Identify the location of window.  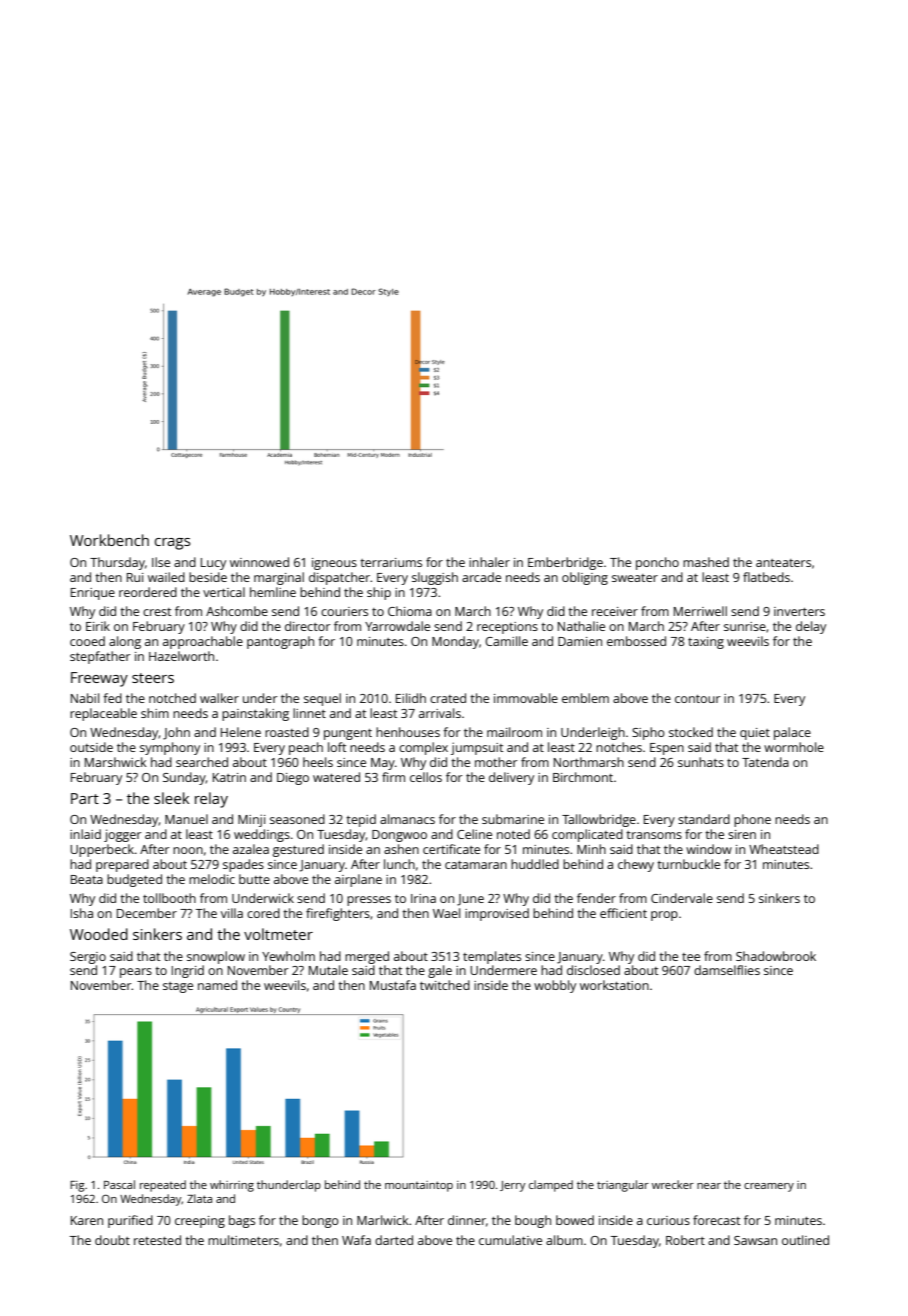
(709, 849).
